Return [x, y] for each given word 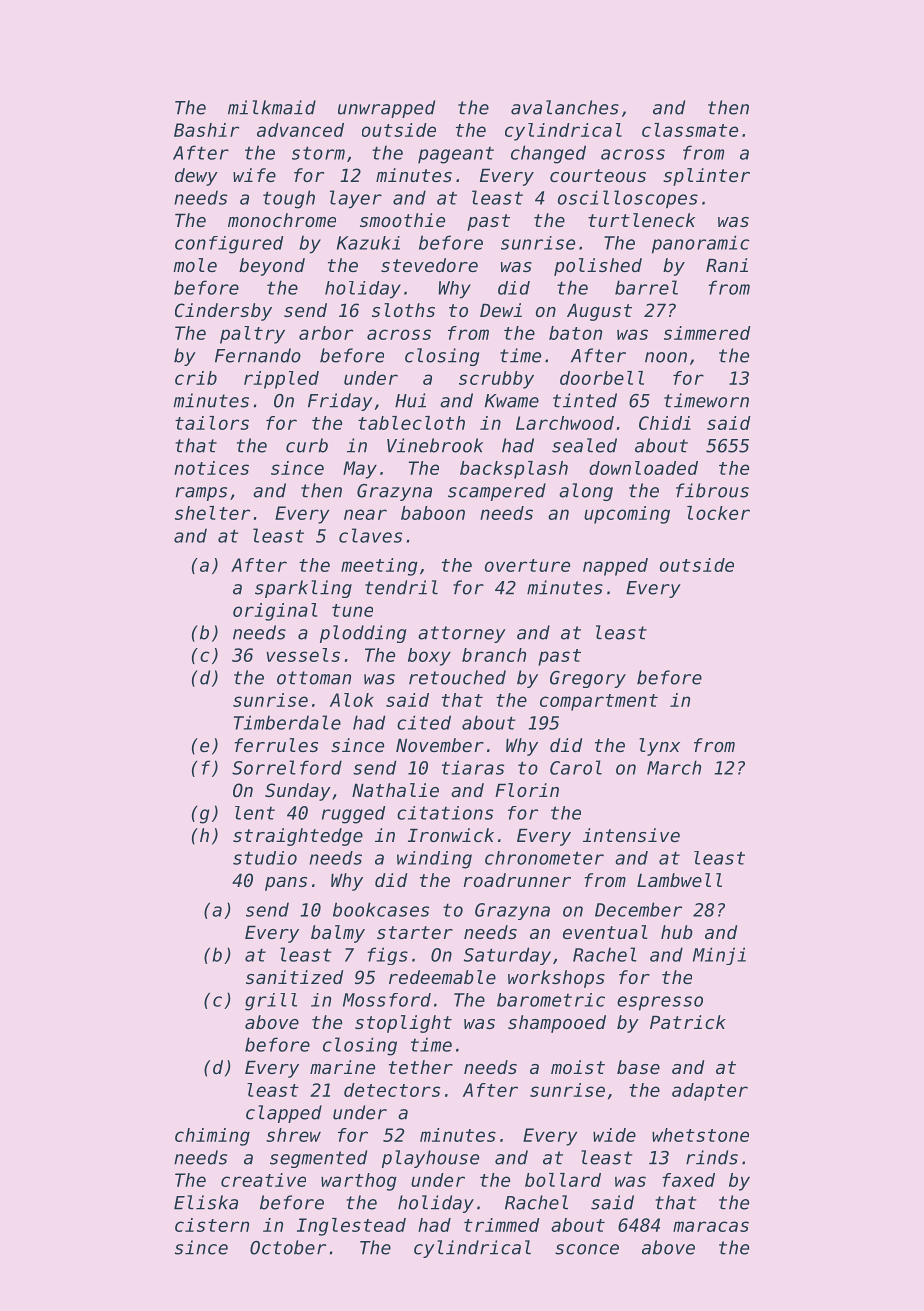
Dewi [501, 310]
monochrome [282, 220]
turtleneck [641, 220]
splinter [706, 177]
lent [255, 813]
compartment [599, 702]
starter [415, 932]
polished [598, 267]
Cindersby [223, 312]
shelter [212, 513]
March [674, 767]
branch [494, 655]
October [288, 1247]
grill [271, 1002]
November [440, 745]
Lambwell [679, 880]
